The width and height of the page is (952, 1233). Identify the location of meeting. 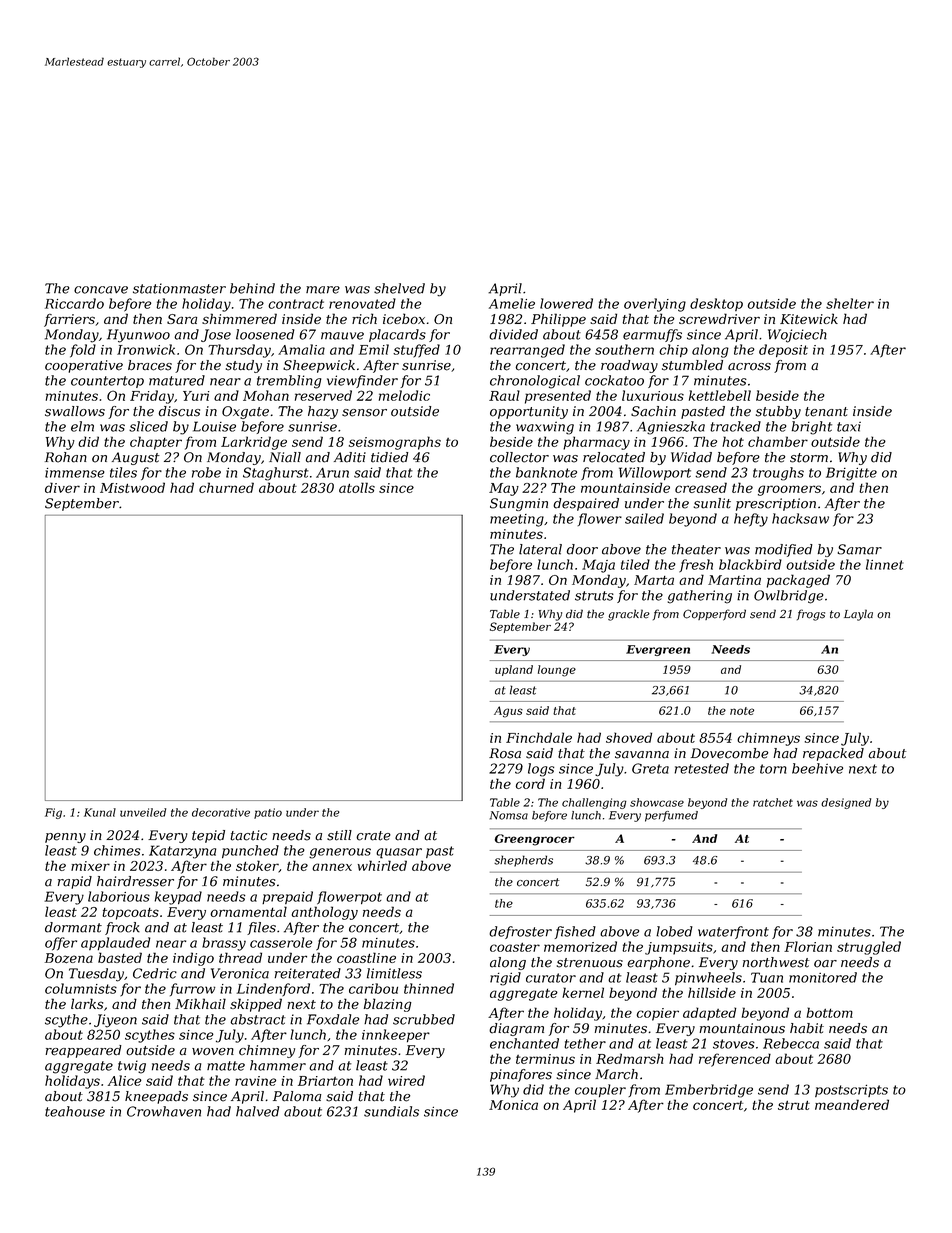
(517, 520).
